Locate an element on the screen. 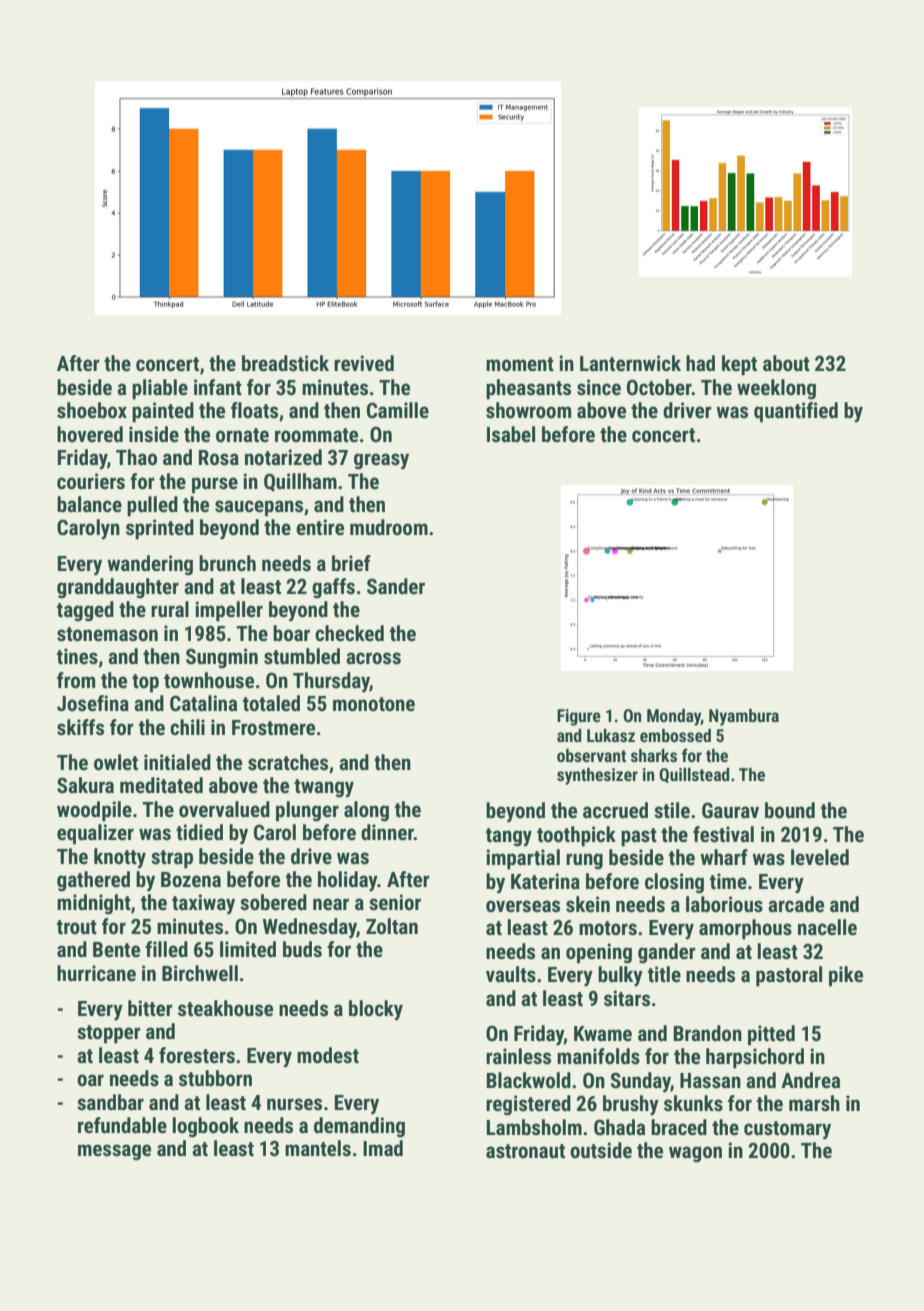 Image resolution: width=924 pixels, height=1311 pixels. breadstick is located at coordinates (285, 363).
